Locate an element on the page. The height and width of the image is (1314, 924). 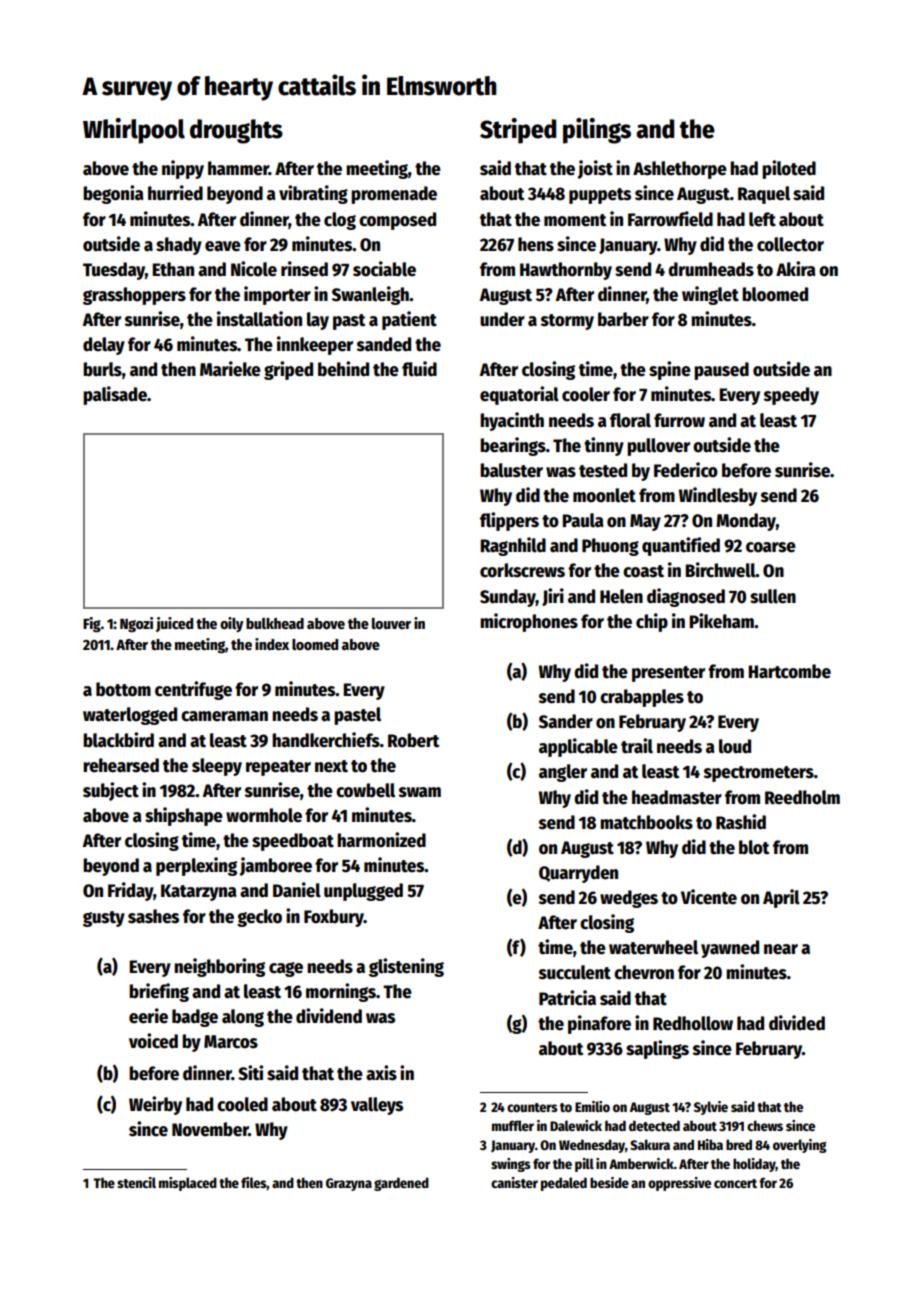
concert is located at coordinates (735, 1183).
